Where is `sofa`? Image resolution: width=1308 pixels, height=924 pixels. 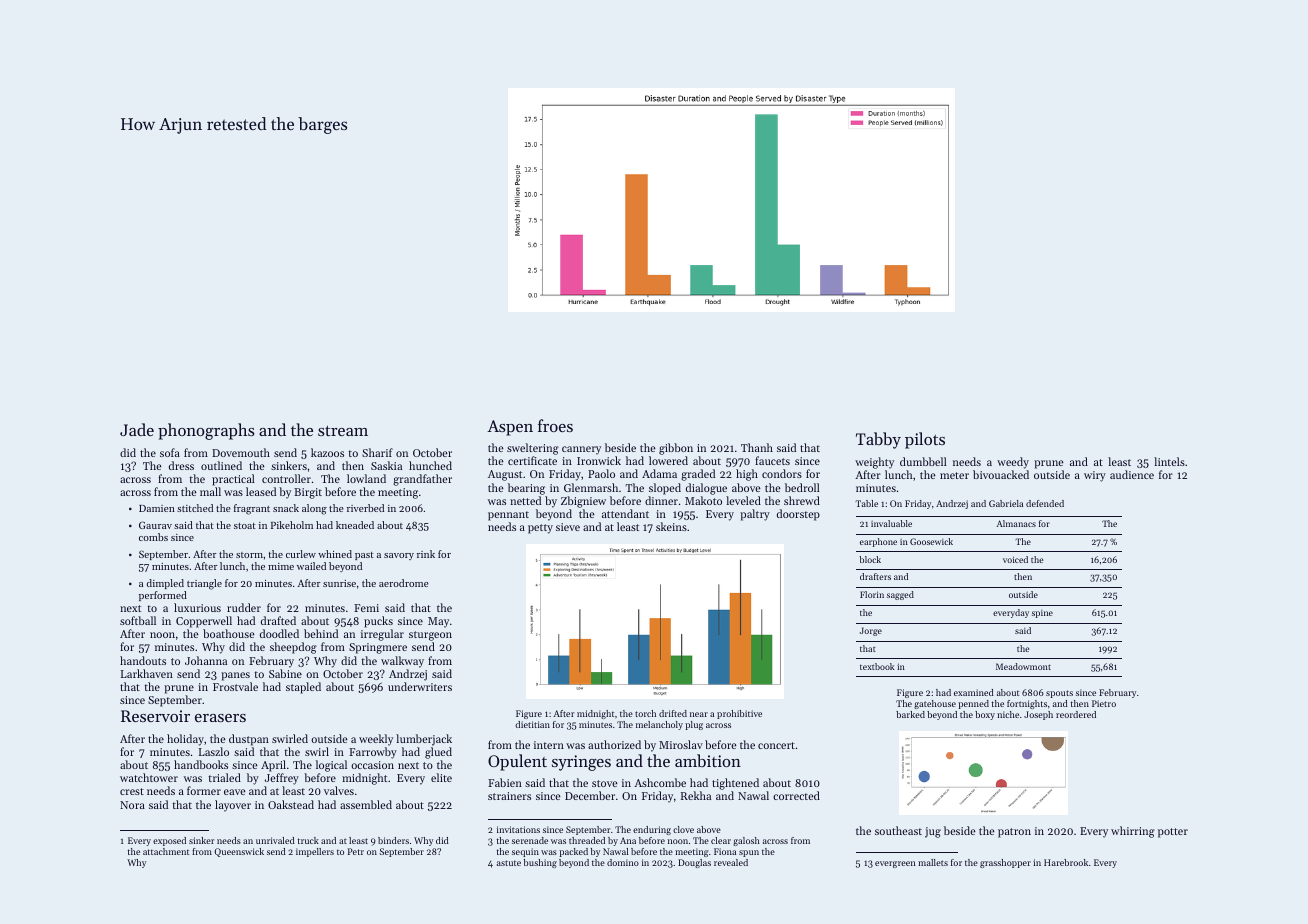
sofa is located at coordinates (170, 452).
